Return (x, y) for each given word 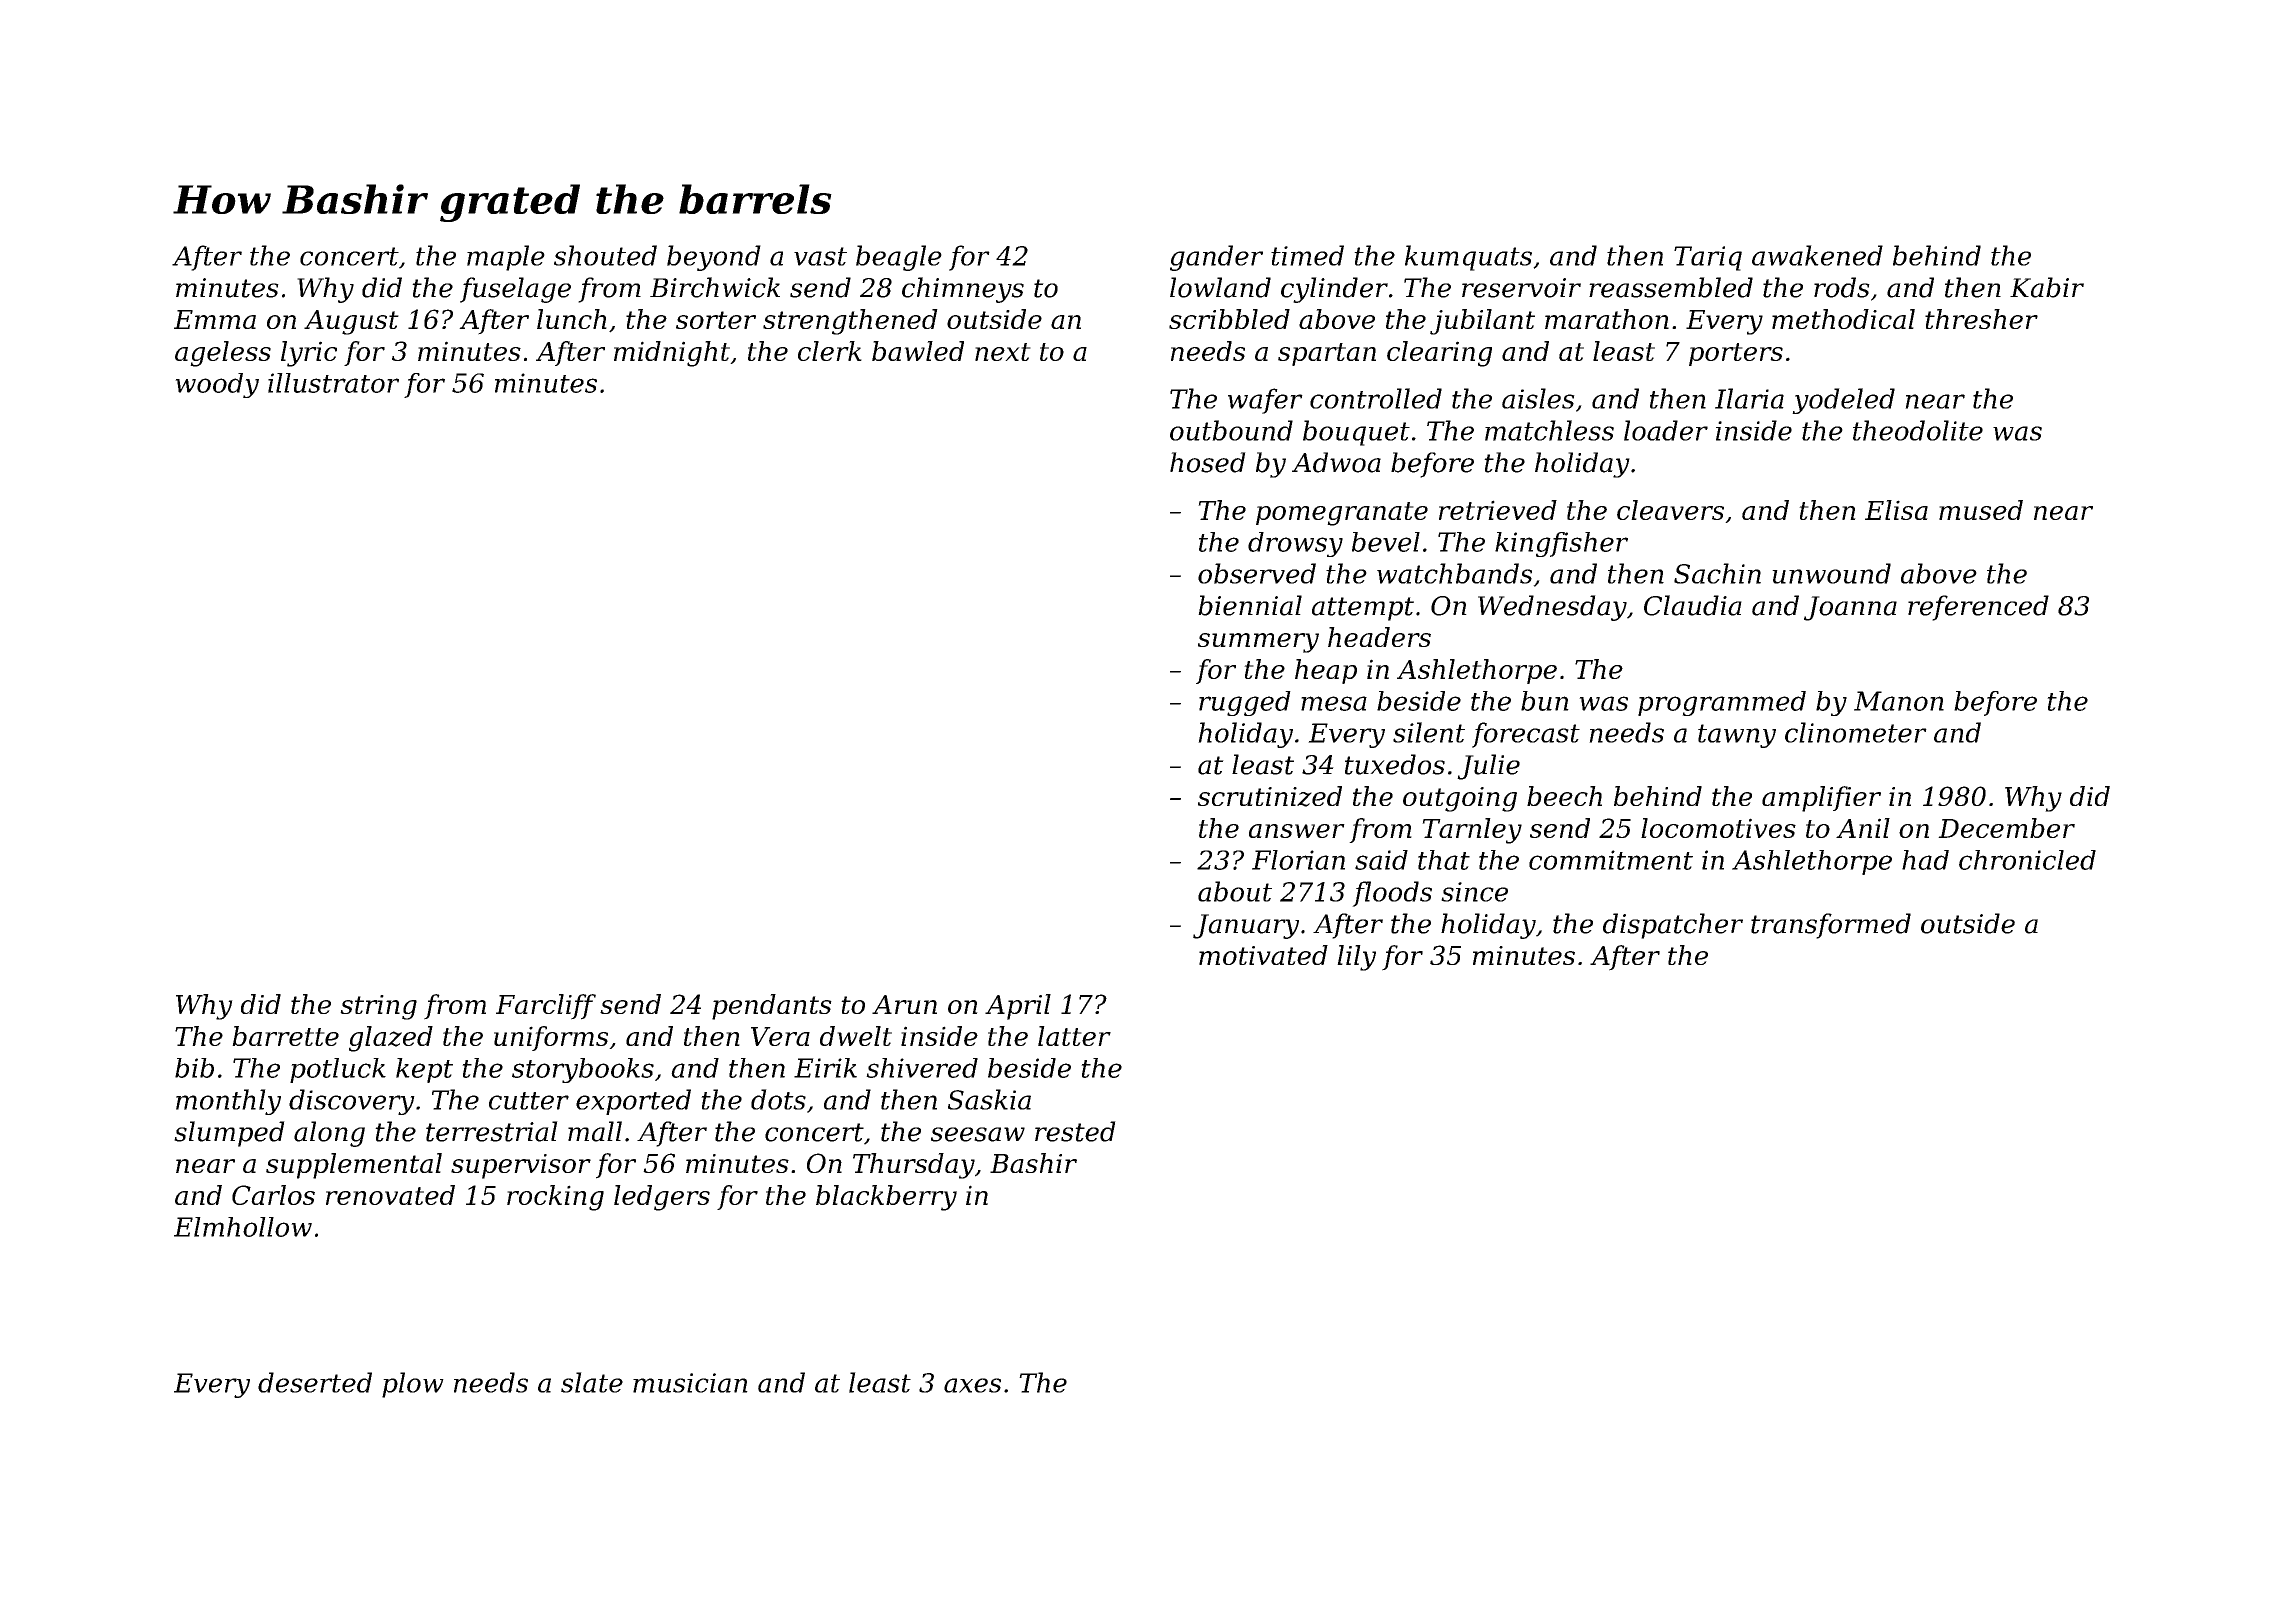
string (378, 1007)
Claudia (1693, 605)
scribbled (1229, 319)
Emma (215, 319)
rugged (1245, 703)
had (1925, 860)
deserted (315, 1382)
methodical (1843, 319)
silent (1429, 732)
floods (1392, 894)
